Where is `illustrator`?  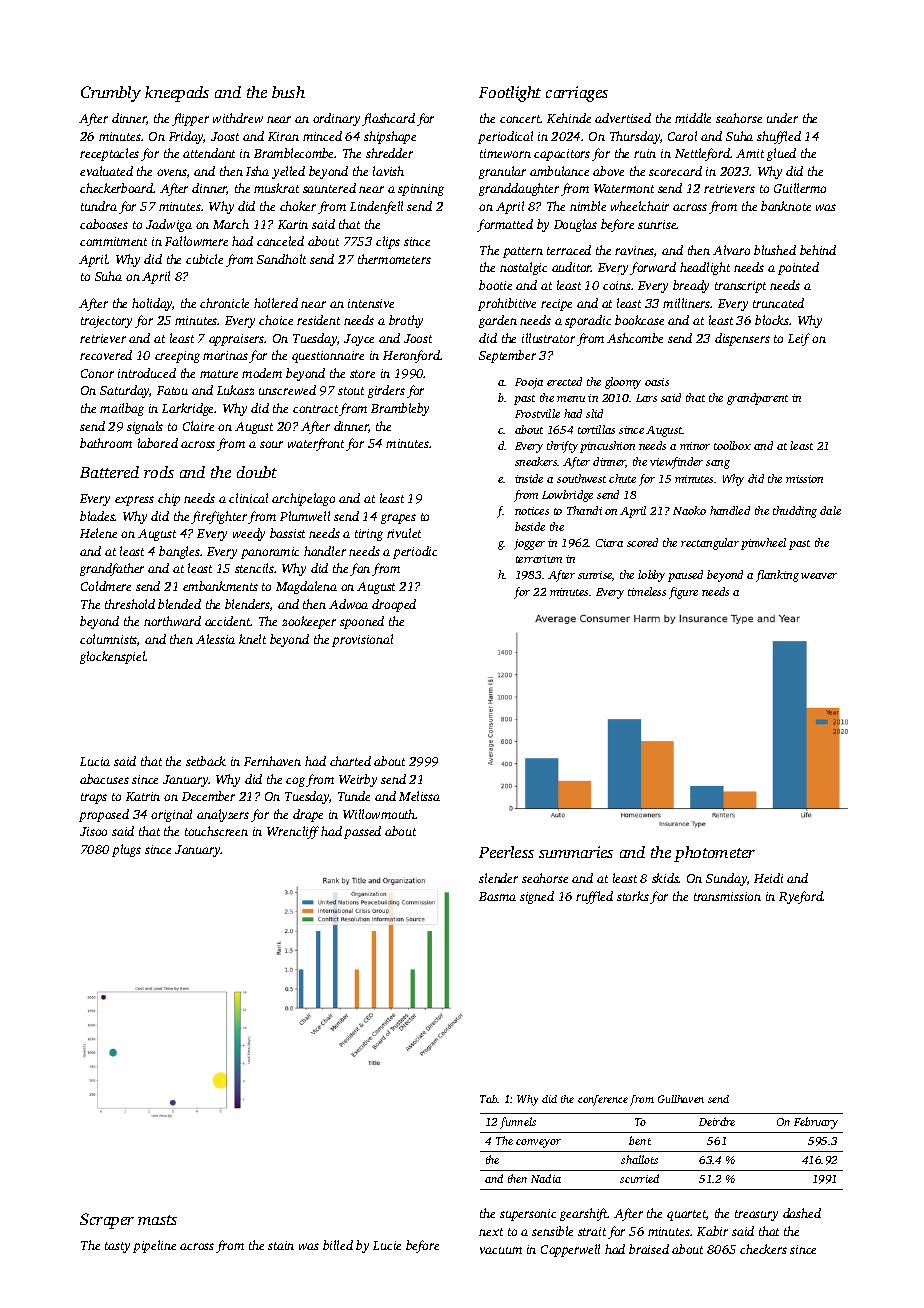
illustrator is located at coordinates (548, 338).
